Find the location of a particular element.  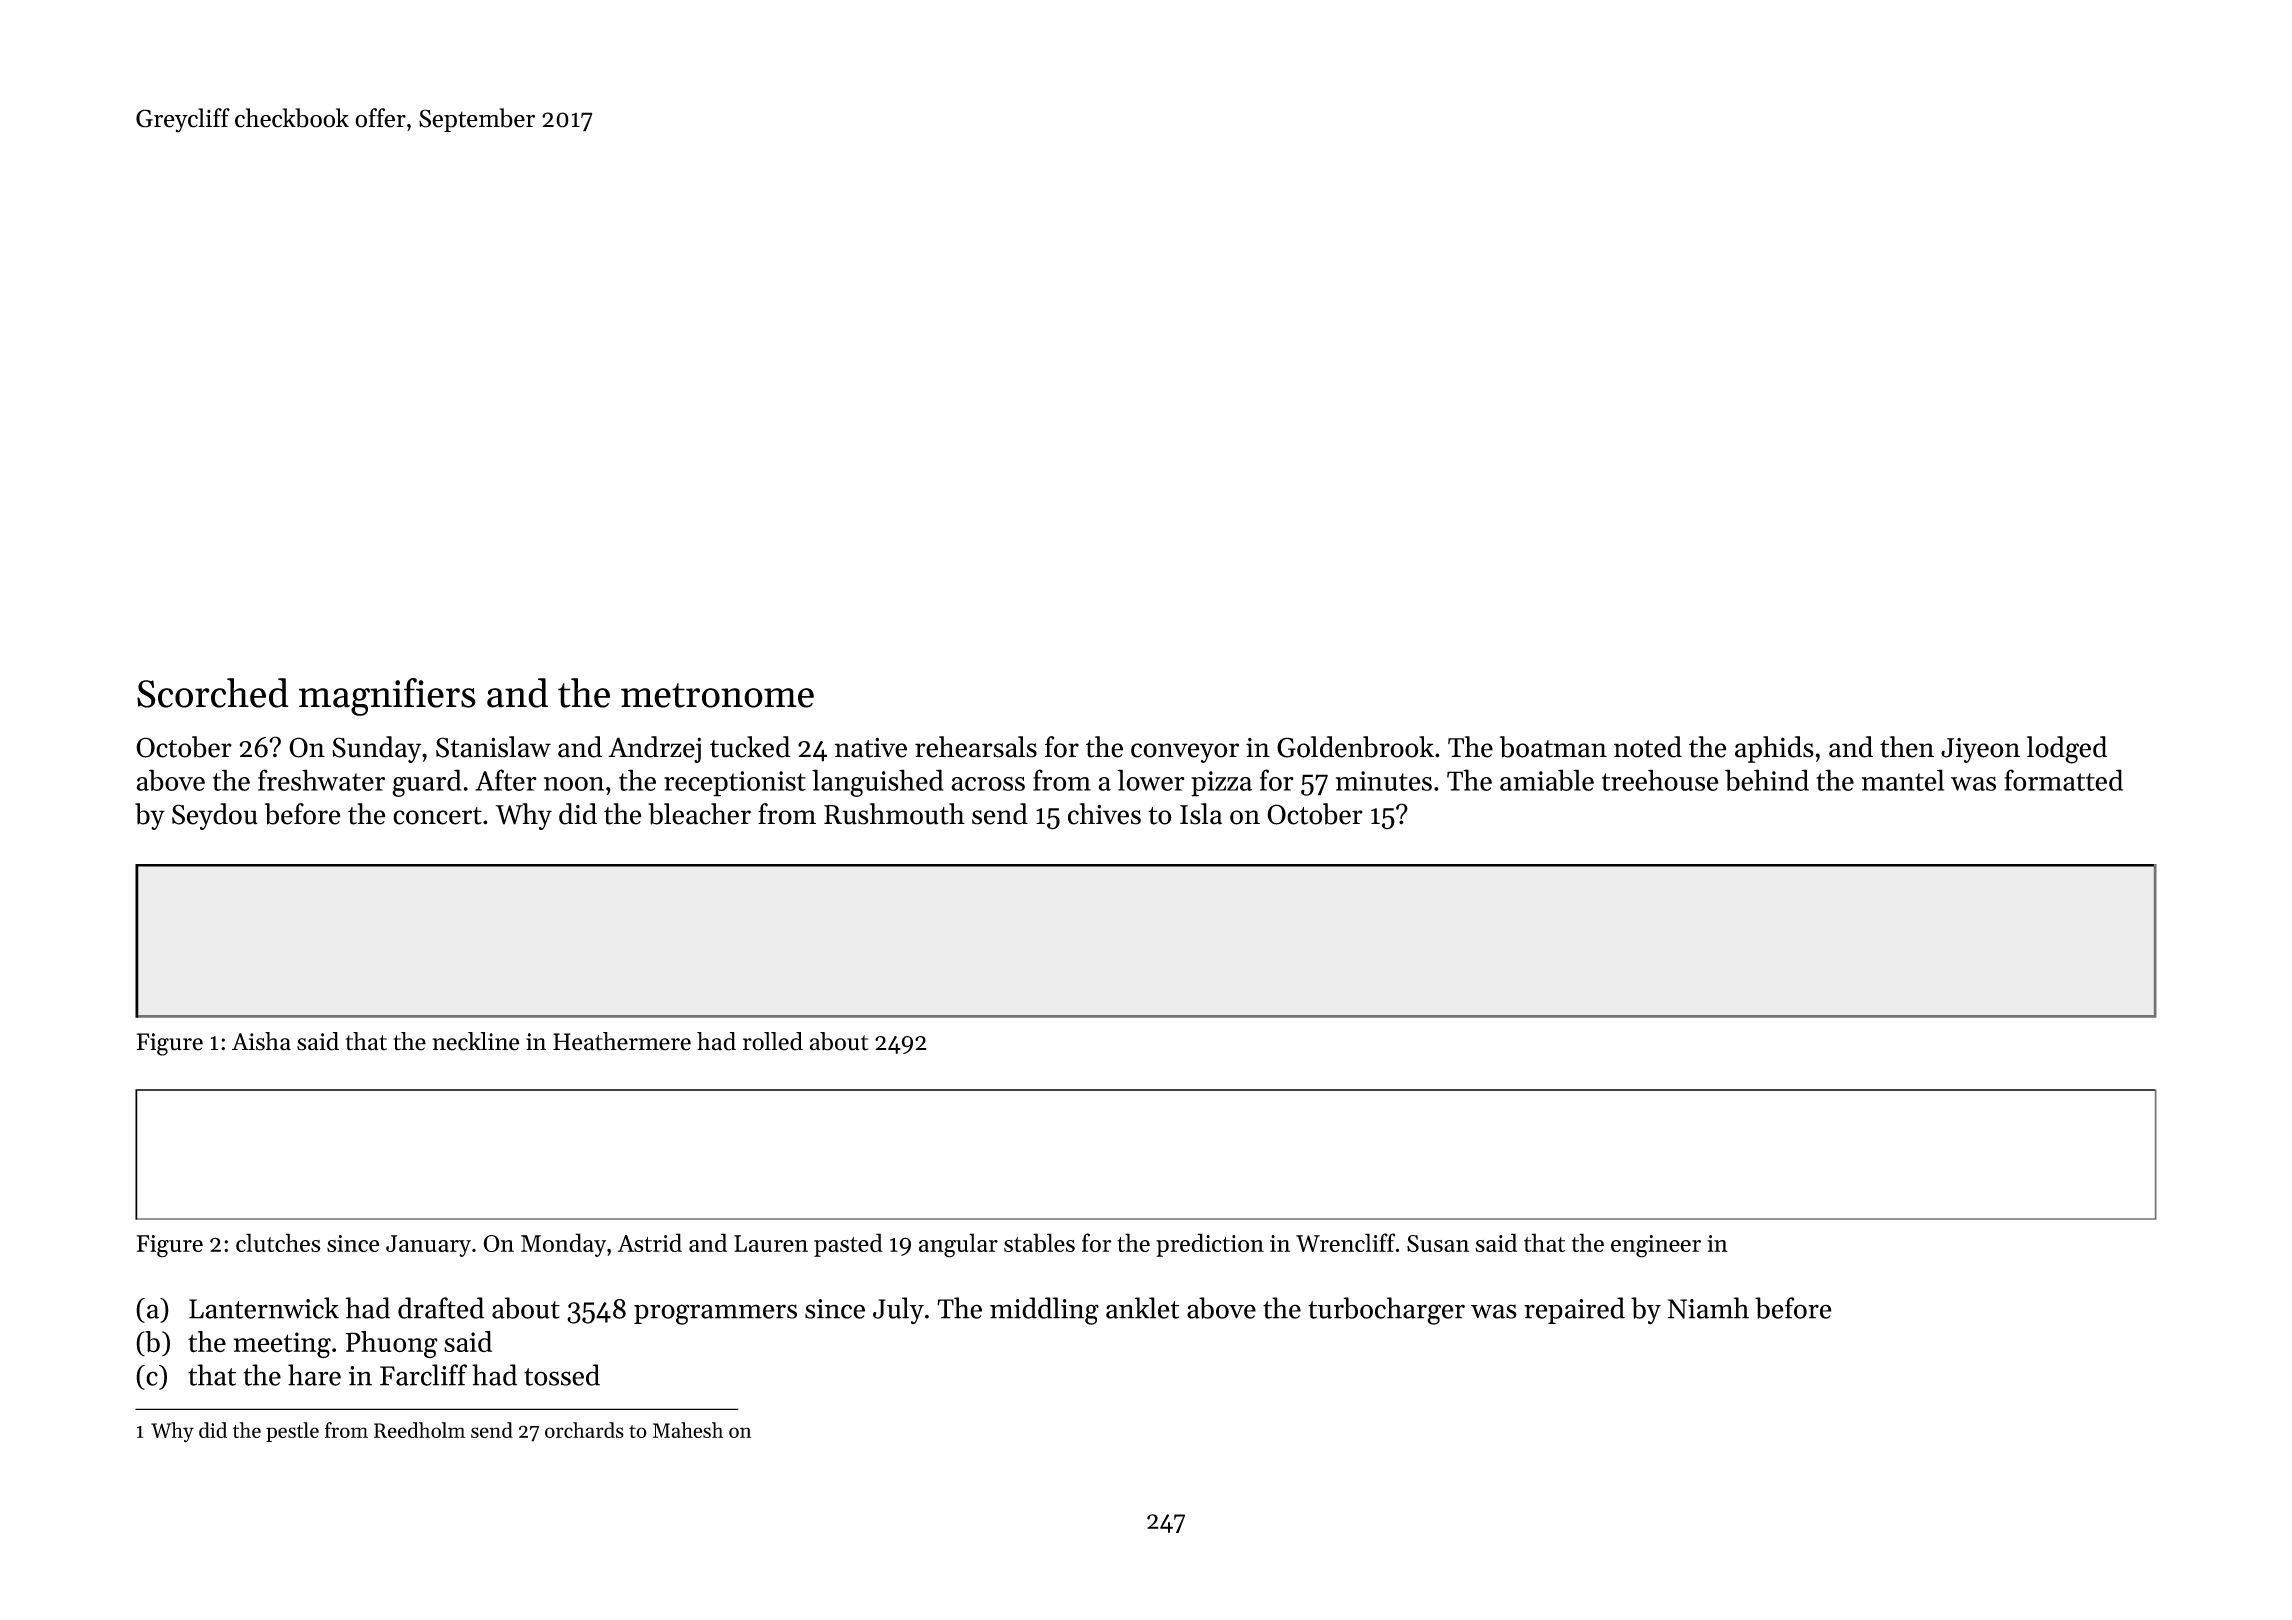

rolled is located at coordinates (773, 1041).
